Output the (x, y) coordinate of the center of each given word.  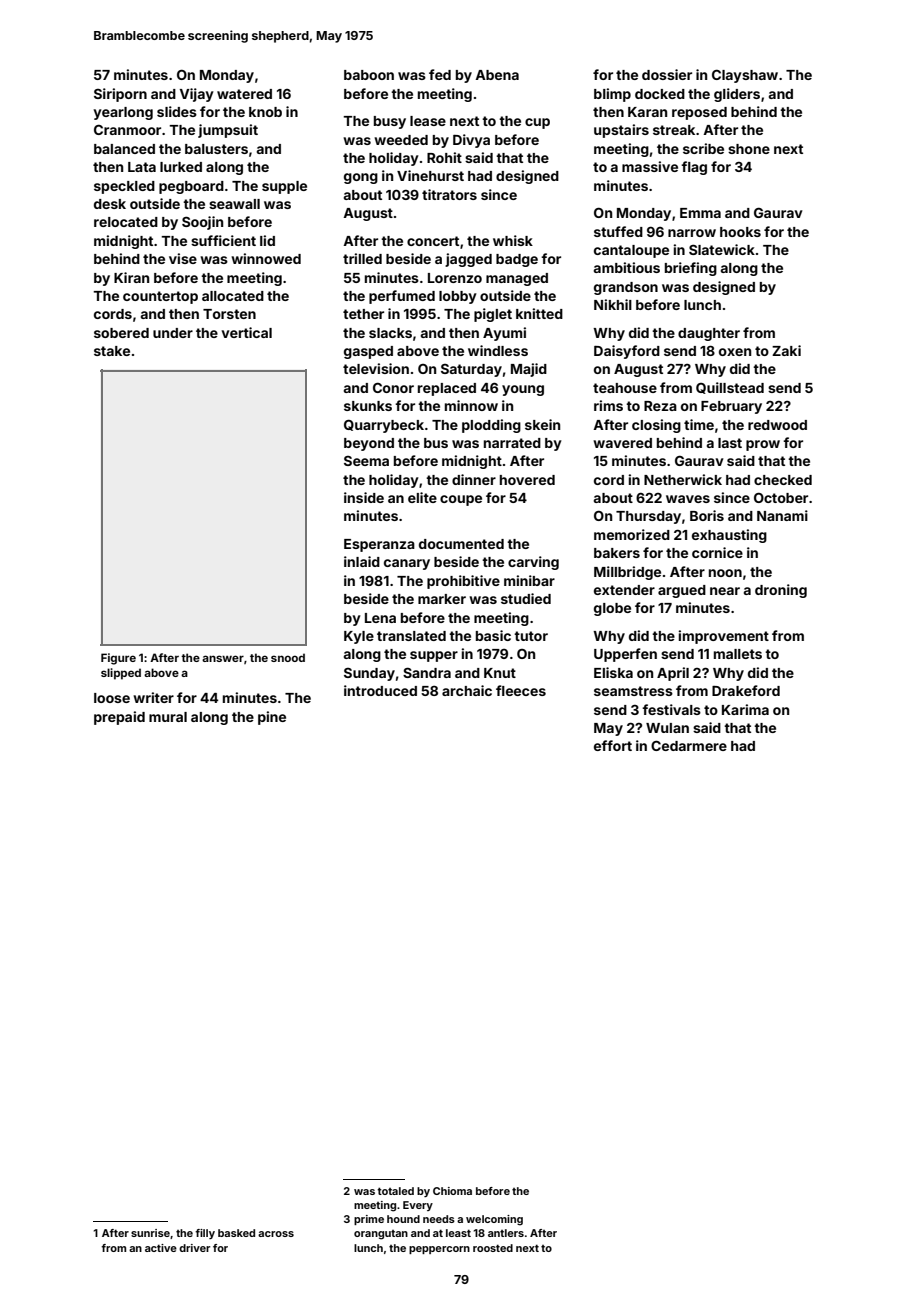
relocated (126, 222)
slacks (390, 333)
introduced (380, 690)
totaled (395, 1191)
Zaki (786, 350)
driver (194, 1248)
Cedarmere (689, 745)
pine (272, 718)
